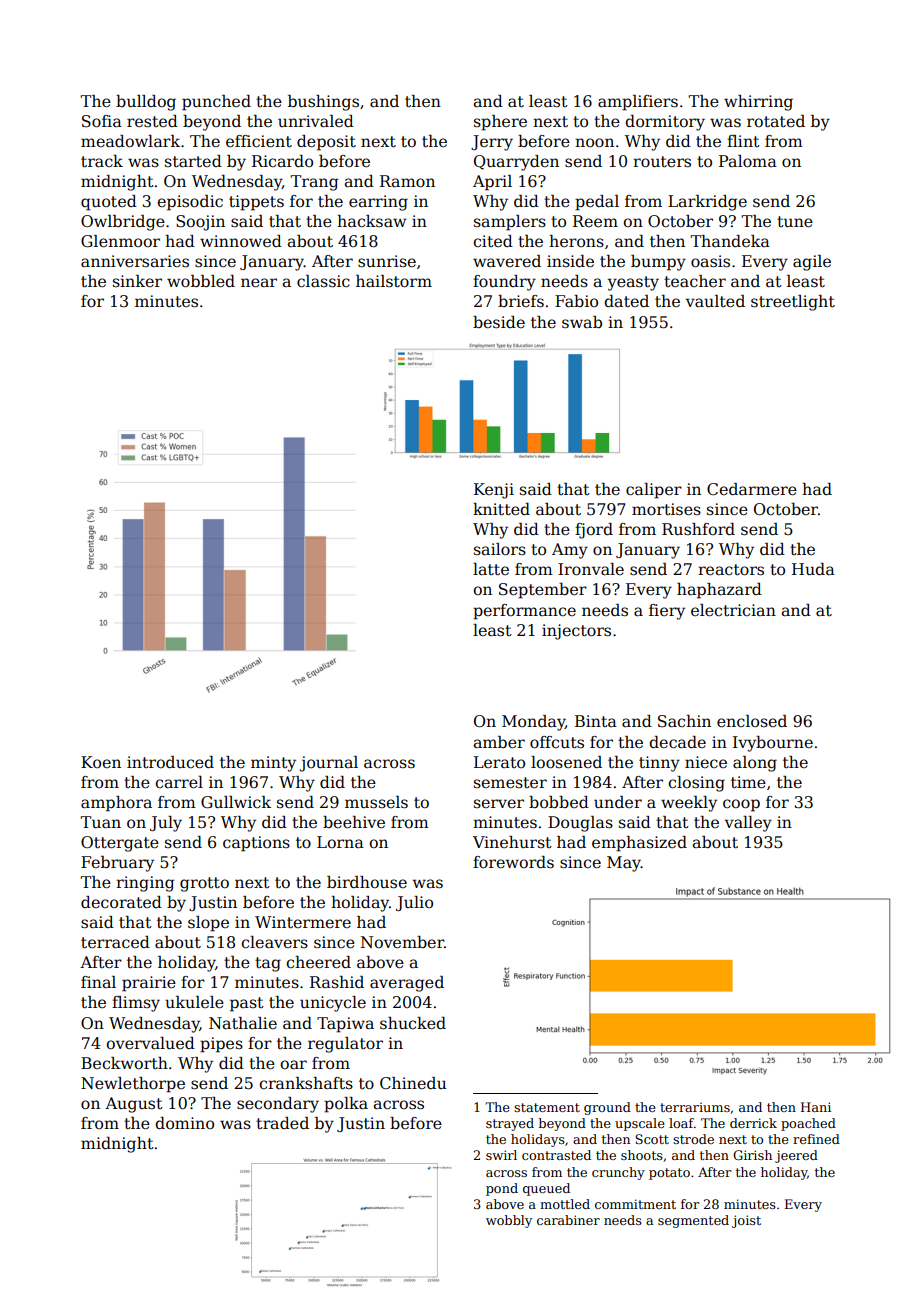 Image resolution: width=924 pixels, height=1308 pixels. Describe the element at coordinates (758, 103) in the image. I see `whirring` at that location.
